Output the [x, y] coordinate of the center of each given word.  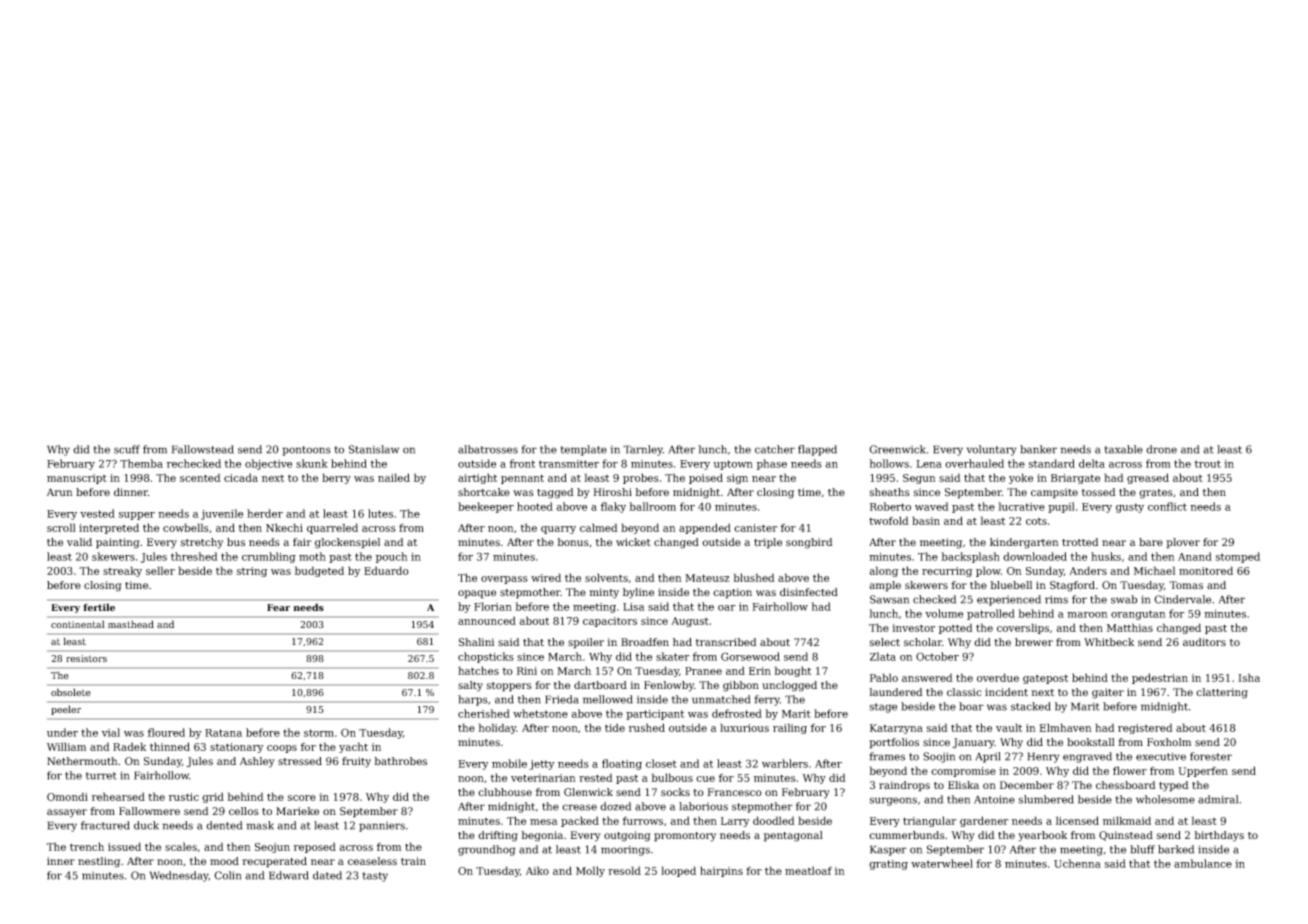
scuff [127, 449]
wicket [633, 542]
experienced [1009, 600]
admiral [1218, 799]
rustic [184, 797]
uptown [733, 465]
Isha [1249, 677]
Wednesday [179, 876]
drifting [498, 836]
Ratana [223, 733]
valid [79, 542]
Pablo [884, 677]
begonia [542, 836]
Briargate [1075, 479]
